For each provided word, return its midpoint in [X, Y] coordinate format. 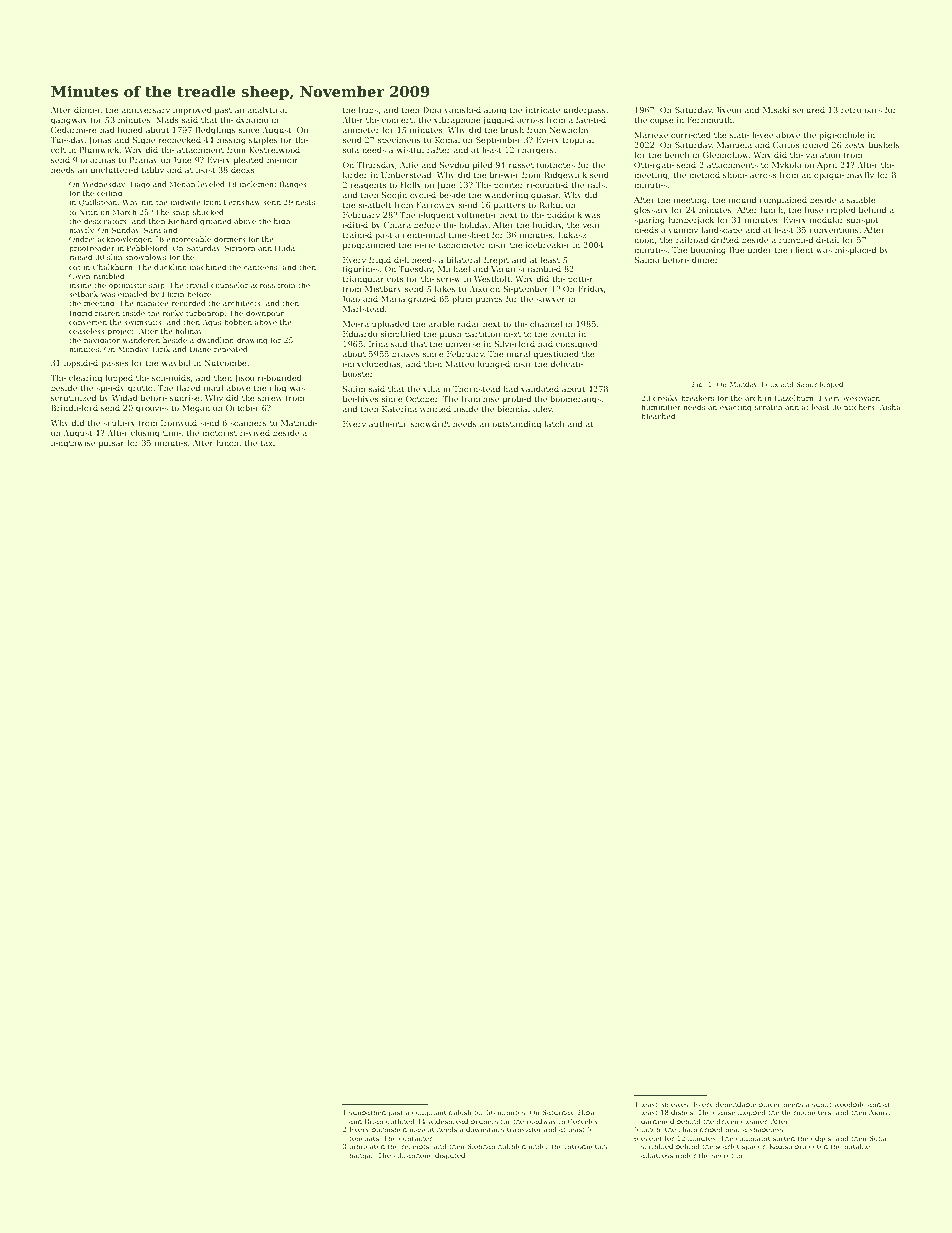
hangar [361, 1156]
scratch [768, 407]
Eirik [161, 349]
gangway [69, 121]
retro [851, 110]
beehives [360, 398]
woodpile [850, 1105]
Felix [770, 384]
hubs [368, 109]
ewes [679, 1105]
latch [554, 423]
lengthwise [73, 443]
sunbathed [367, 1112]
